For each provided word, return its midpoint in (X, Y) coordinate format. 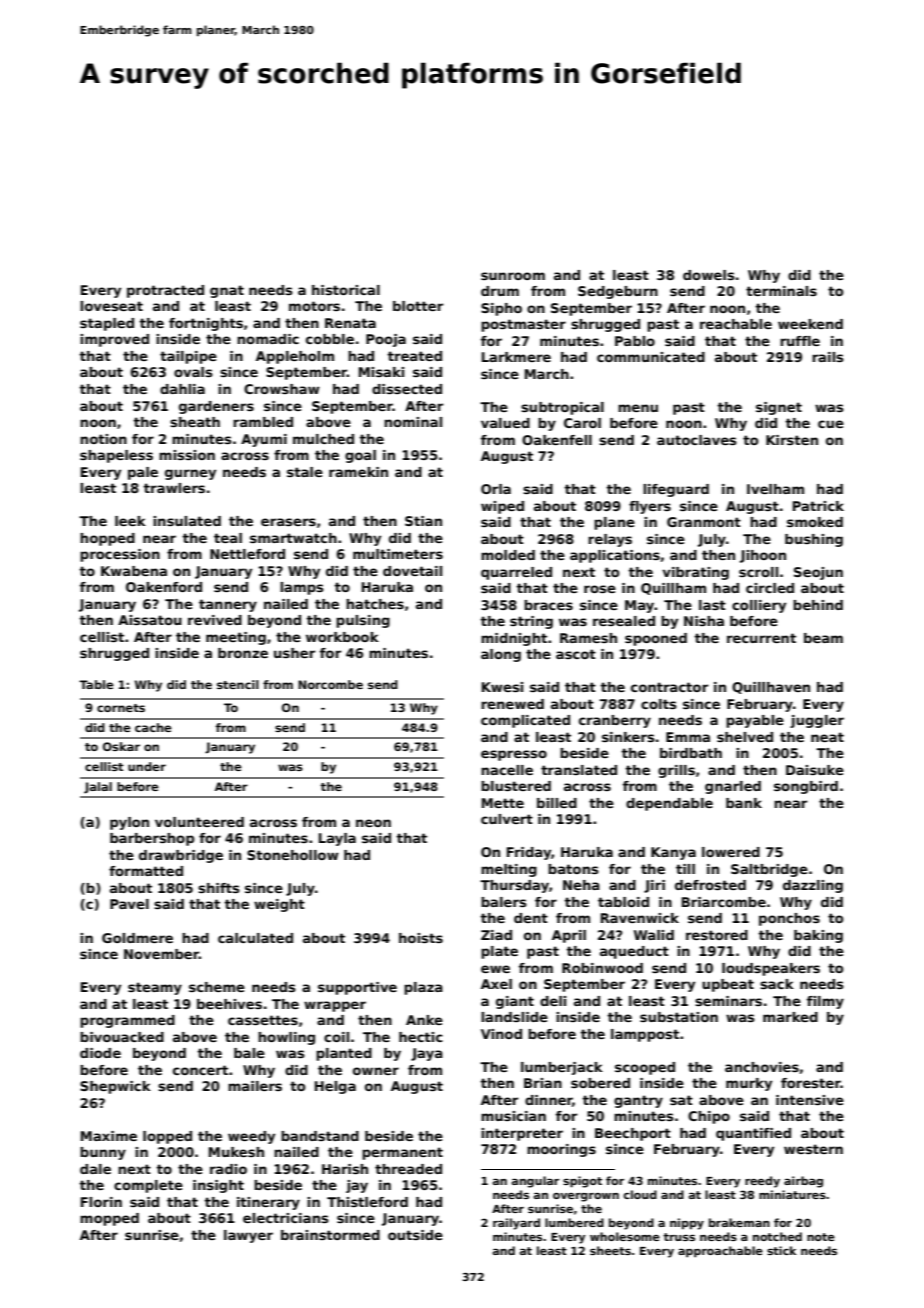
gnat (227, 291)
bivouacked (122, 1037)
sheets (610, 1250)
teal (228, 538)
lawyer (248, 1236)
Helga (335, 1087)
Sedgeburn (618, 292)
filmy (825, 1002)
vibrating (695, 573)
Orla (496, 489)
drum (500, 291)
